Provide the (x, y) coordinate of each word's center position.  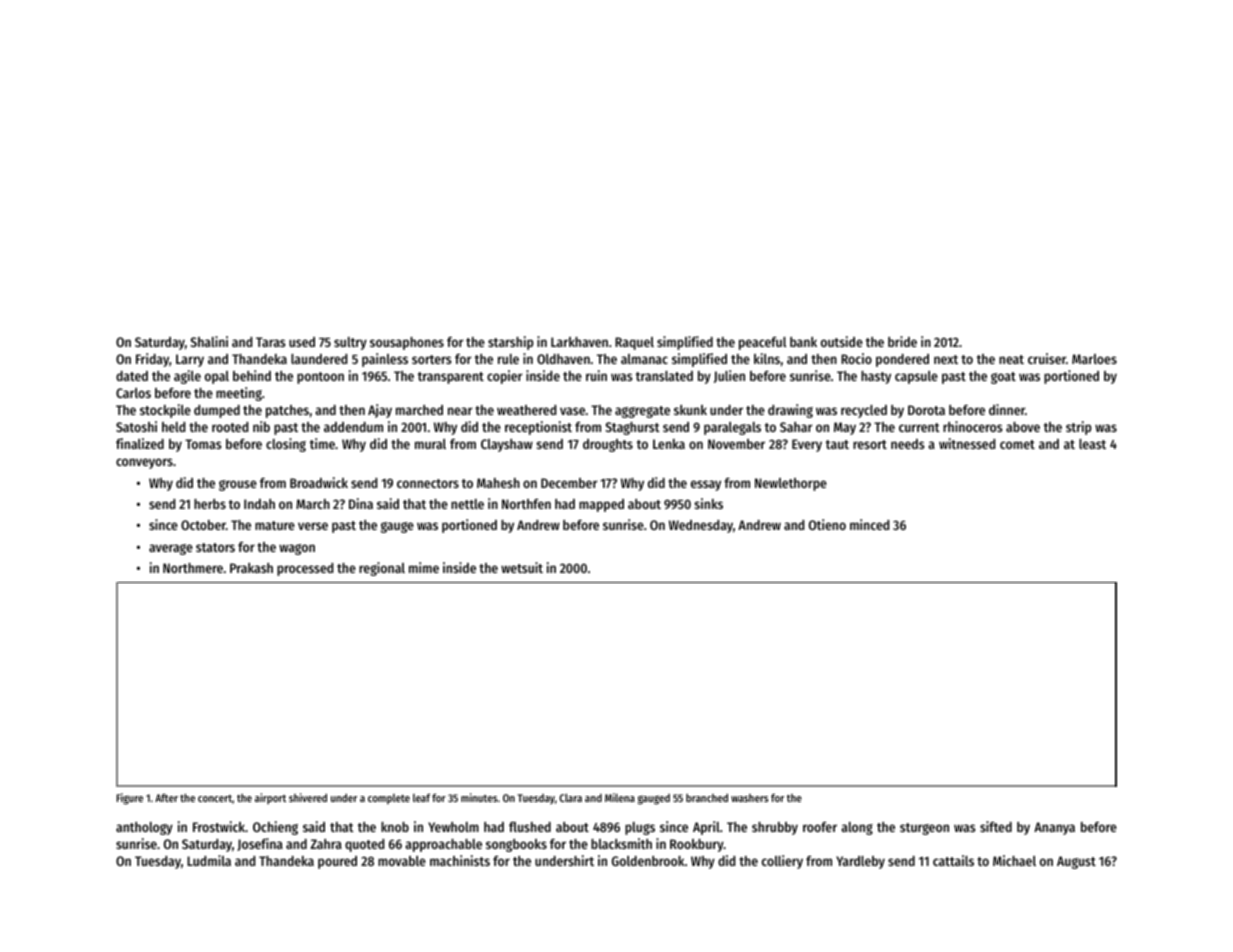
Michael (1014, 860)
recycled (864, 411)
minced (869, 524)
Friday (152, 360)
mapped (601, 505)
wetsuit (522, 567)
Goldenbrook (648, 861)
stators (215, 547)
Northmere (193, 568)
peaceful (762, 343)
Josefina (260, 844)
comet (1017, 444)
